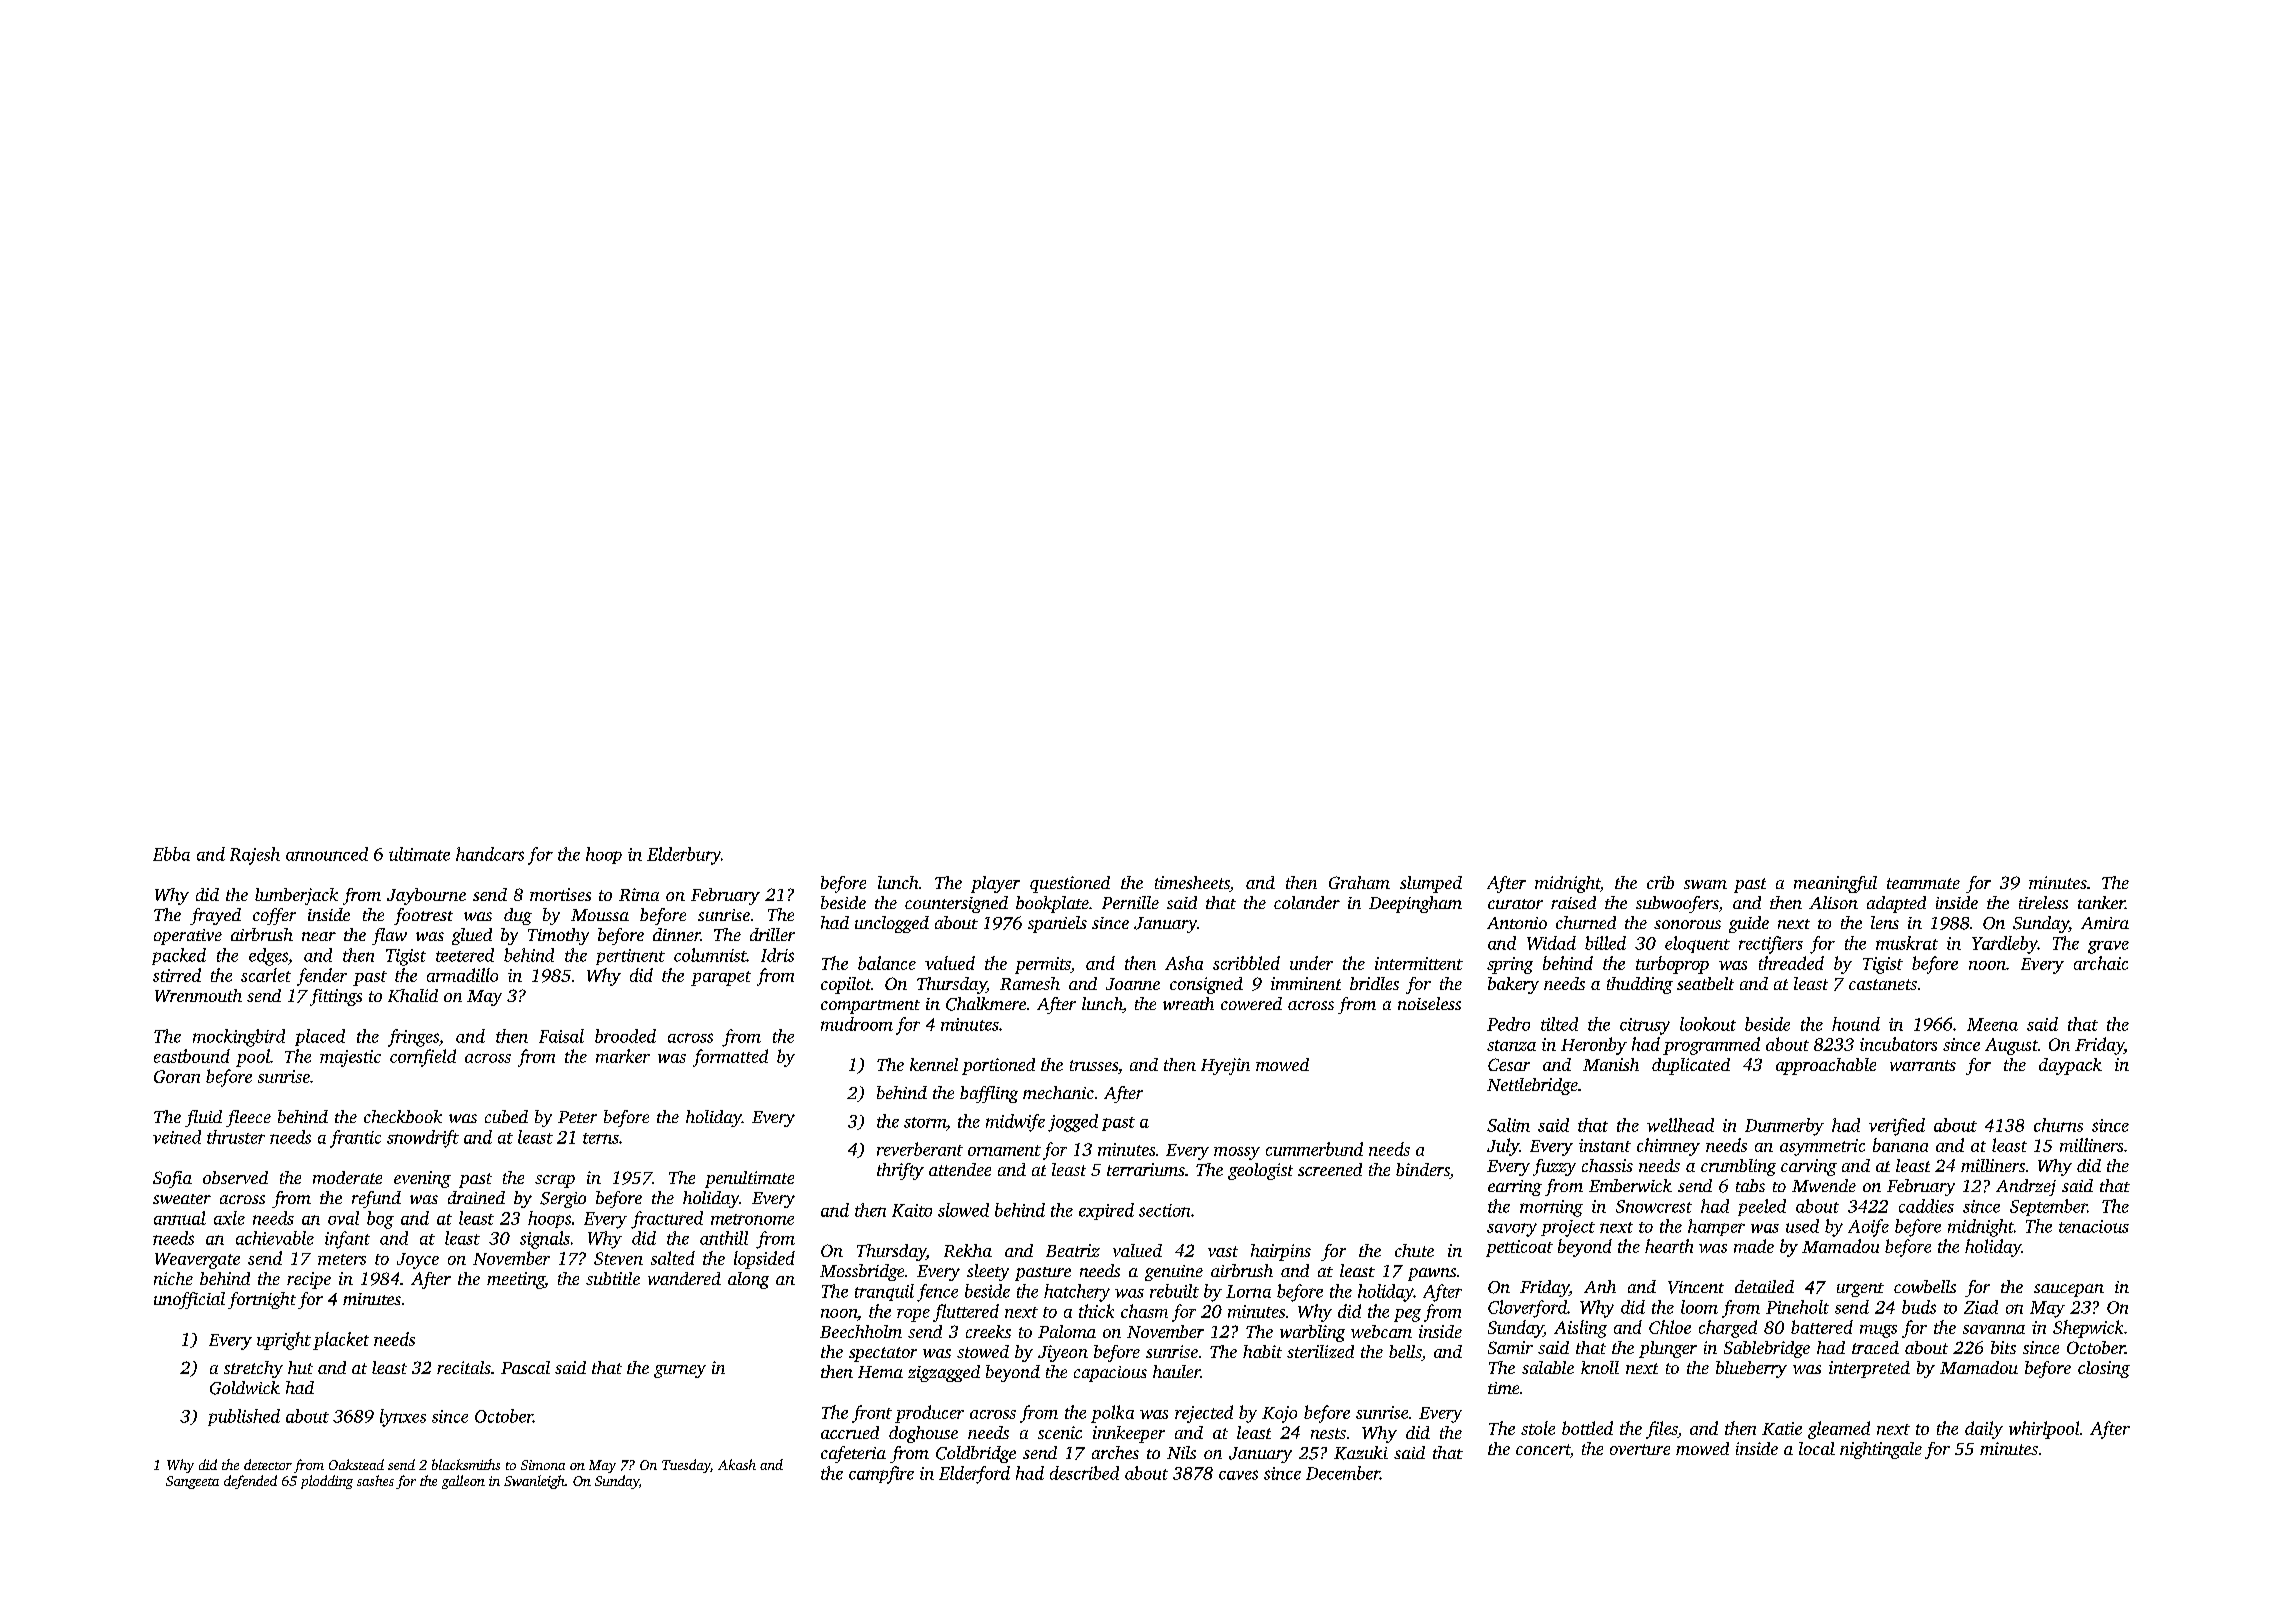  I want to click on Tuesday, so click(686, 1466).
